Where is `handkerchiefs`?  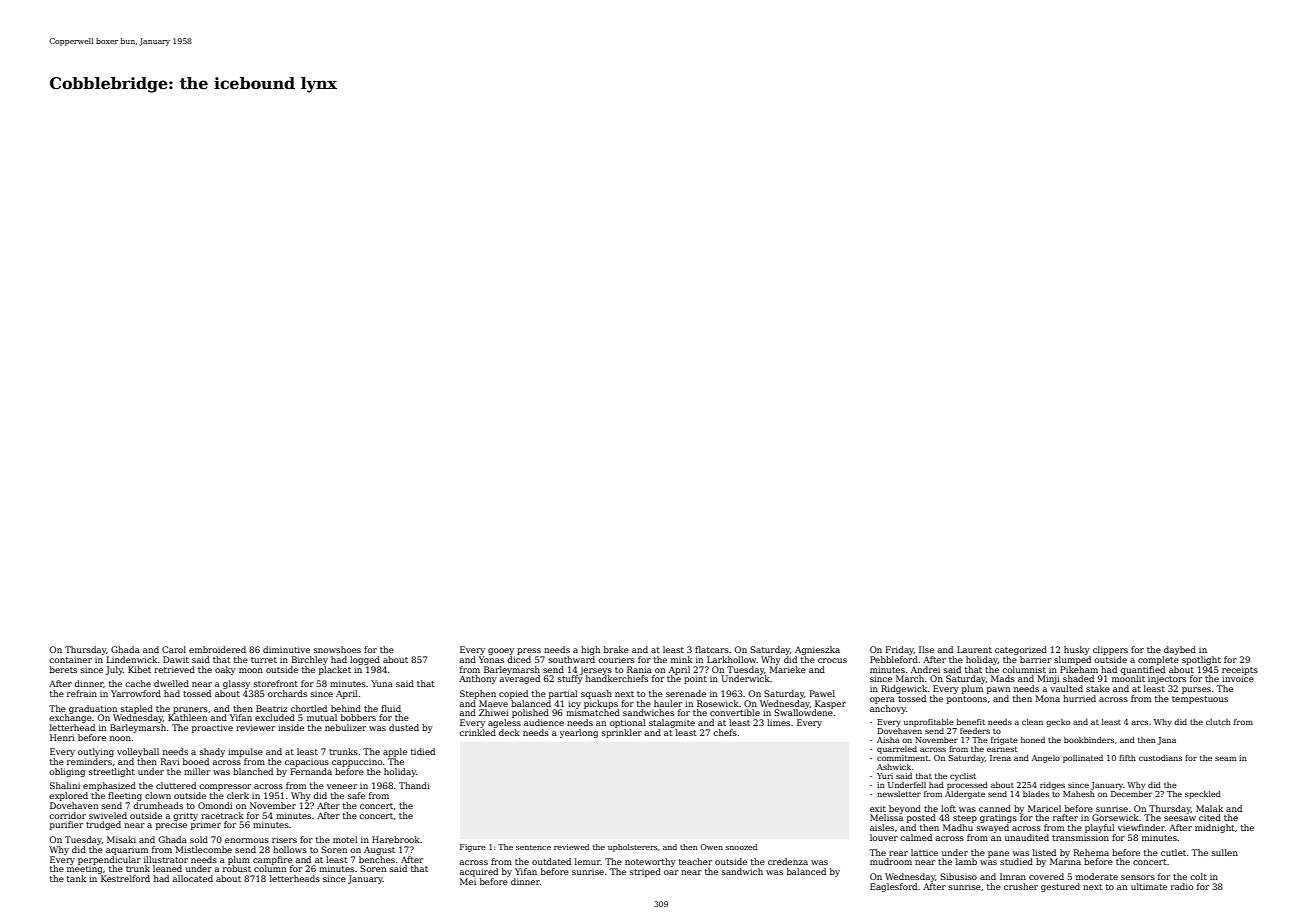 handkerchiefs is located at coordinates (617, 678).
